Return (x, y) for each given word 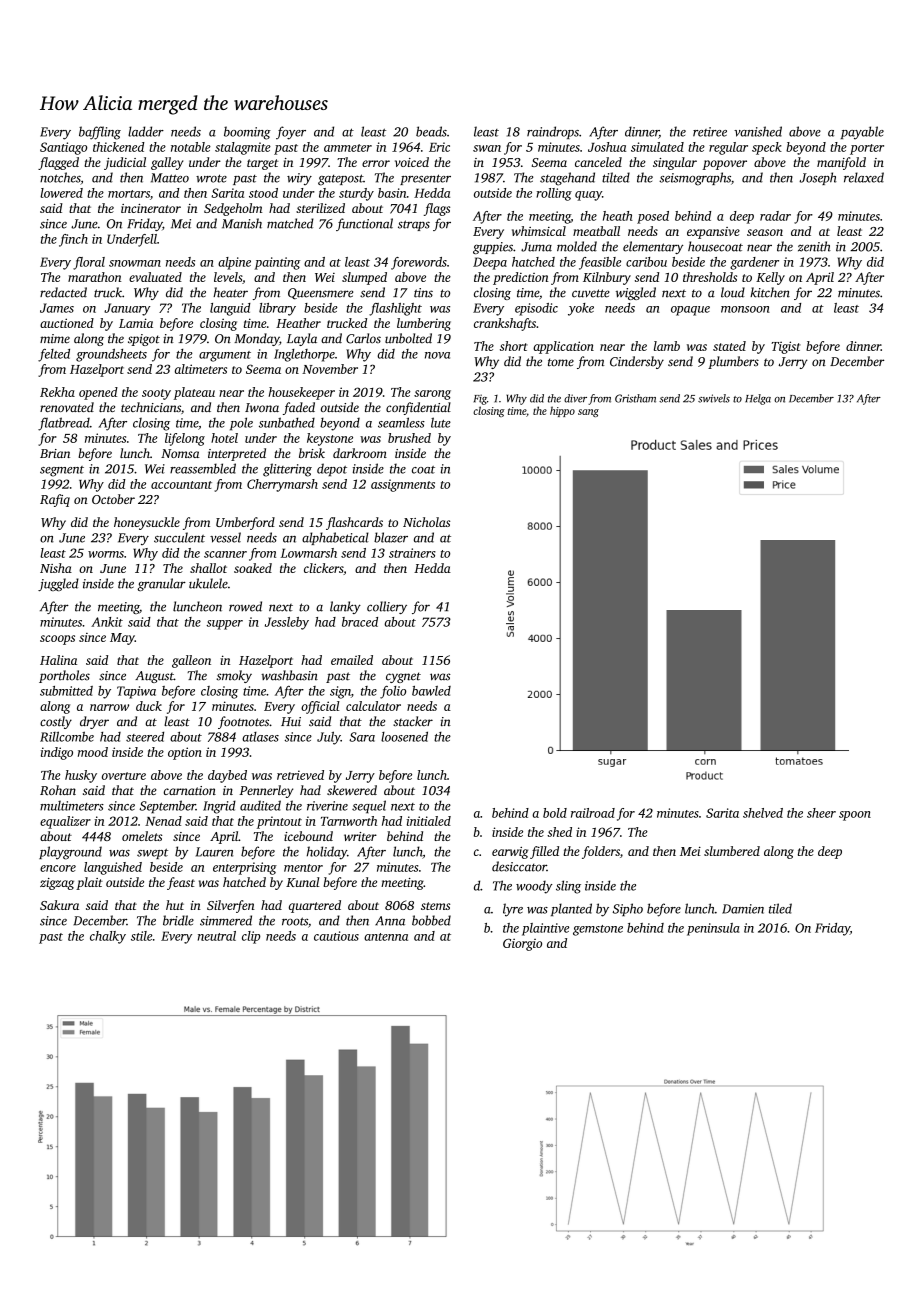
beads (431, 131)
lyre (513, 910)
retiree (710, 132)
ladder (146, 131)
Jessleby (287, 623)
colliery (387, 607)
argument (225, 356)
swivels (714, 398)
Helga (758, 399)
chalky (108, 937)
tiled (780, 908)
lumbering (424, 324)
